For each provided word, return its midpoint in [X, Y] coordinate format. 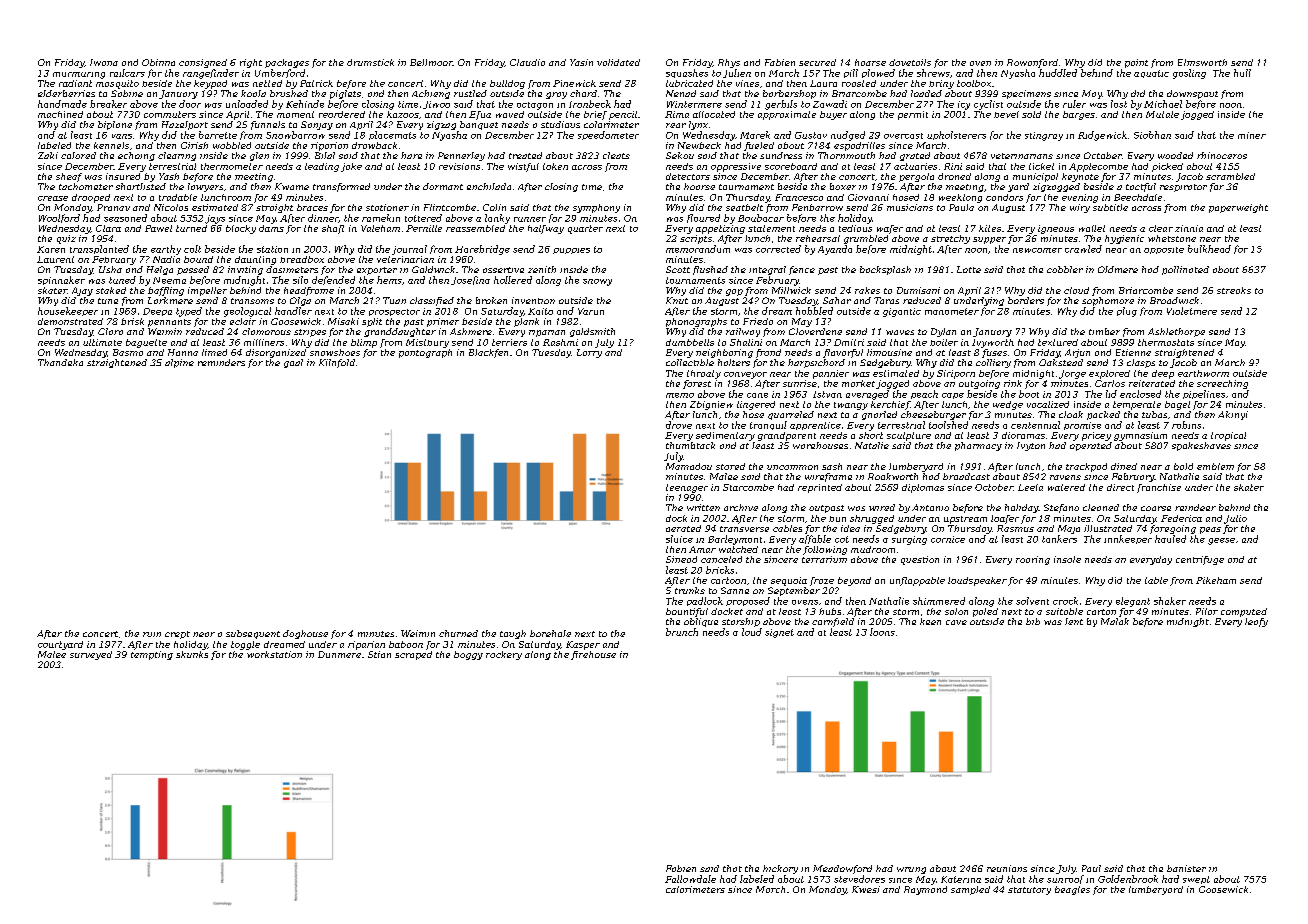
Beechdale [1138, 197]
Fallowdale [690, 879]
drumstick [370, 62]
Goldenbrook [1128, 879]
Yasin [581, 62]
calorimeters [695, 889]
